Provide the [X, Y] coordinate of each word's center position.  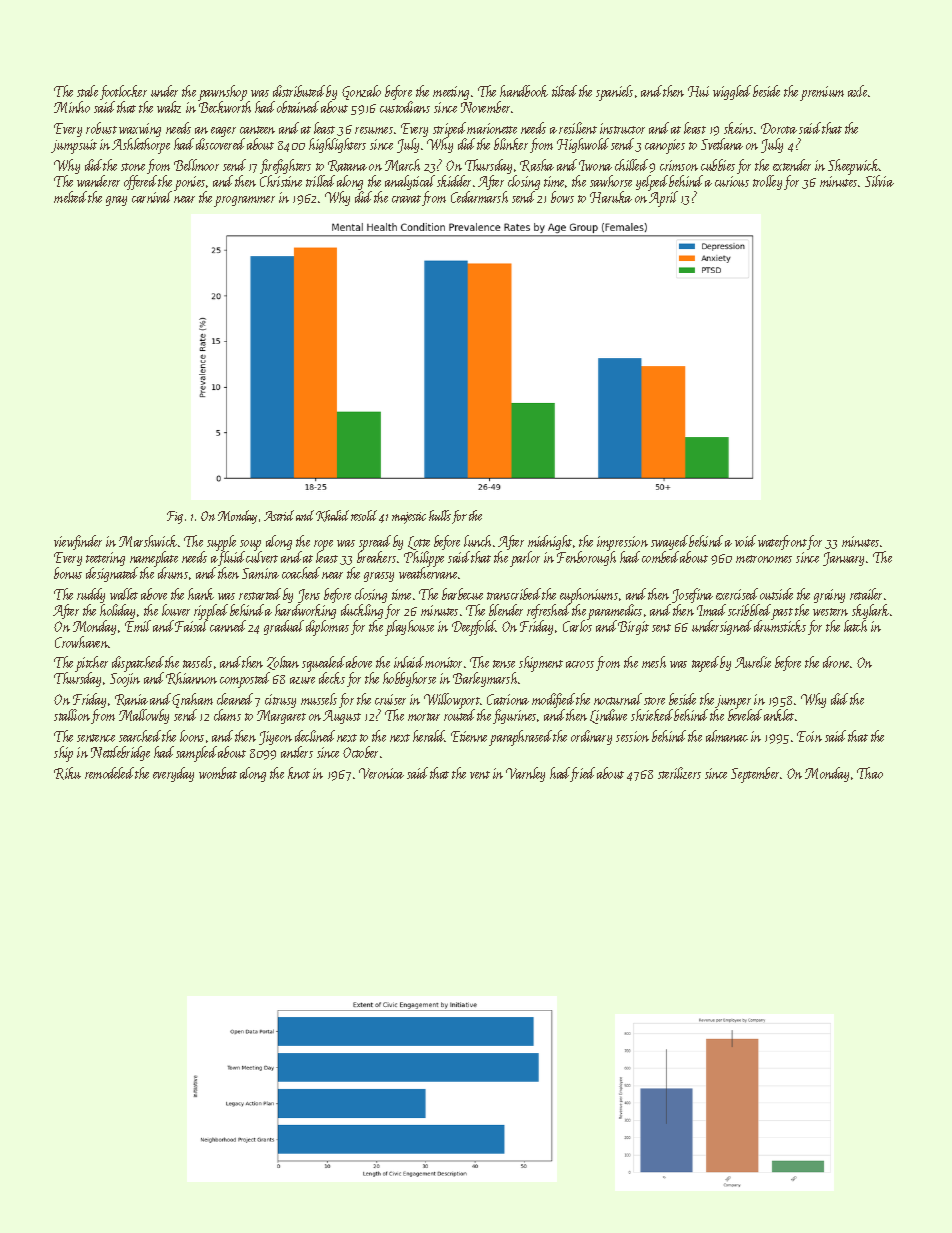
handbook [524, 91]
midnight [550, 542]
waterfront [782, 542]
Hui [698, 91]
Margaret [281, 717]
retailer [866, 594]
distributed [299, 91]
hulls [440, 515]
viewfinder [78, 542]
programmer [245, 201]
